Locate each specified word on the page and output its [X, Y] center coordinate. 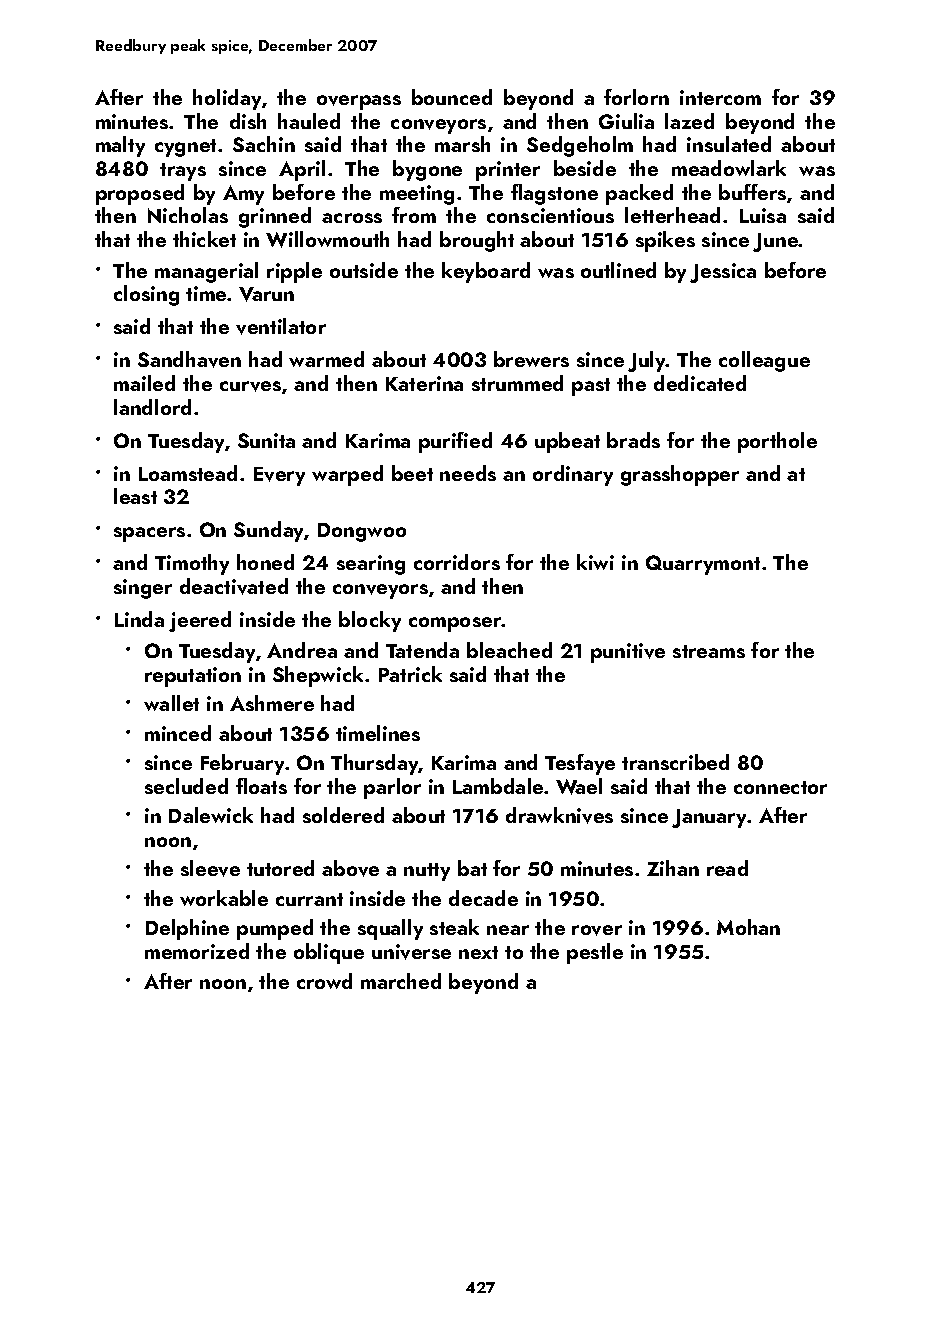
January [710, 818]
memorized [197, 951]
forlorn [636, 97]
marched [401, 981]
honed [265, 562]
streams [709, 651]
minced [178, 733]
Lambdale [498, 786]
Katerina [424, 383]
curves [250, 386]
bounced [452, 97]
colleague [764, 361]
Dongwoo [362, 532]
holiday [227, 99]
